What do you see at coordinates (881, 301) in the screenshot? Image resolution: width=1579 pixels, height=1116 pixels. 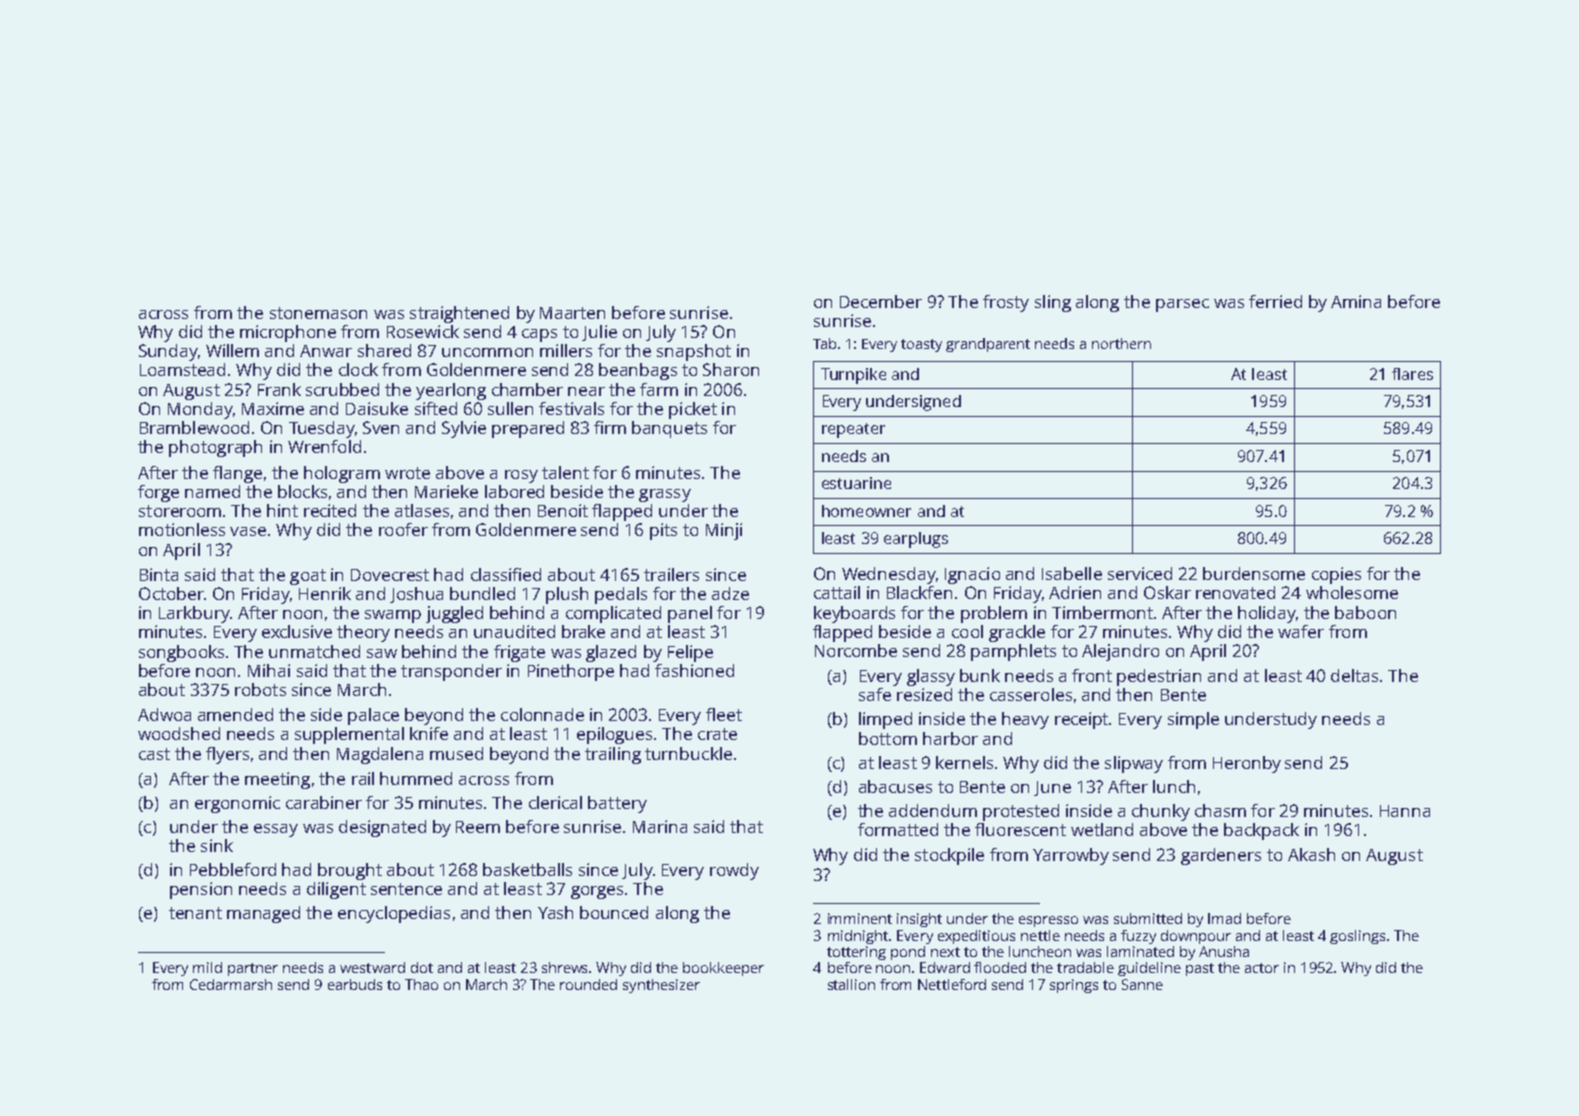 I see `December` at bounding box center [881, 301].
